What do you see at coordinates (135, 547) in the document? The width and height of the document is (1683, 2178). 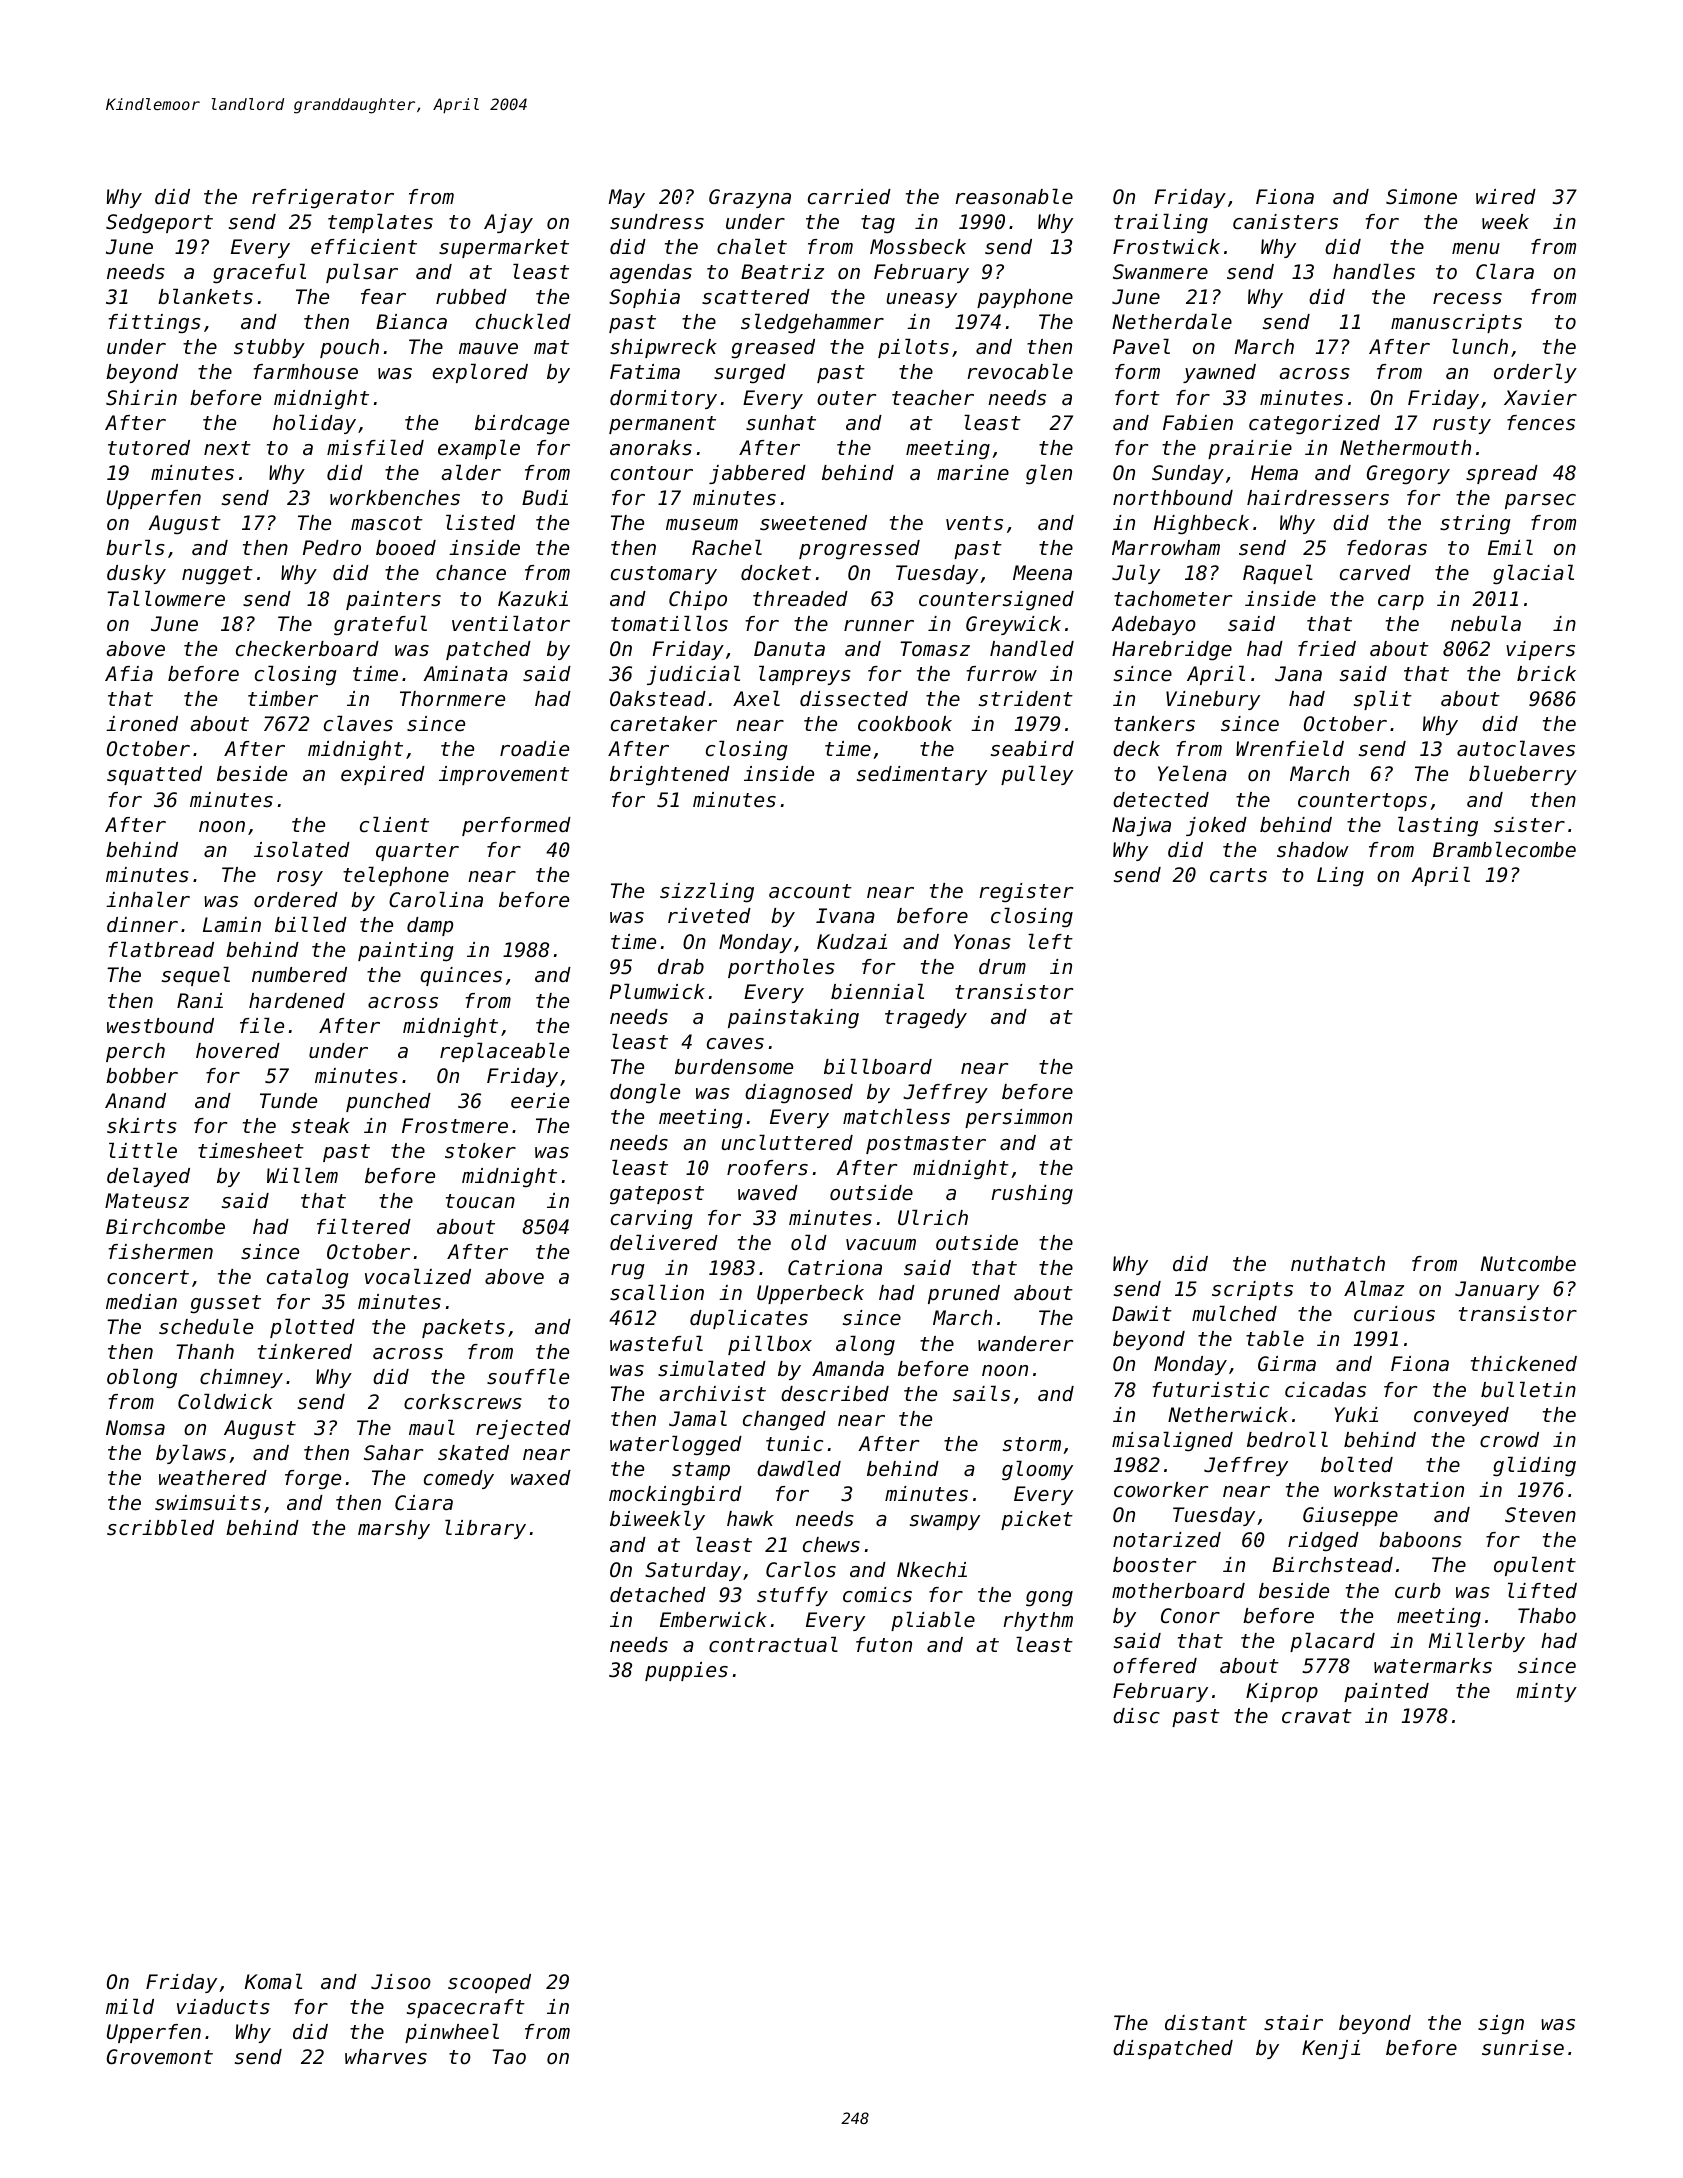 I see `burls` at bounding box center [135, 547].
